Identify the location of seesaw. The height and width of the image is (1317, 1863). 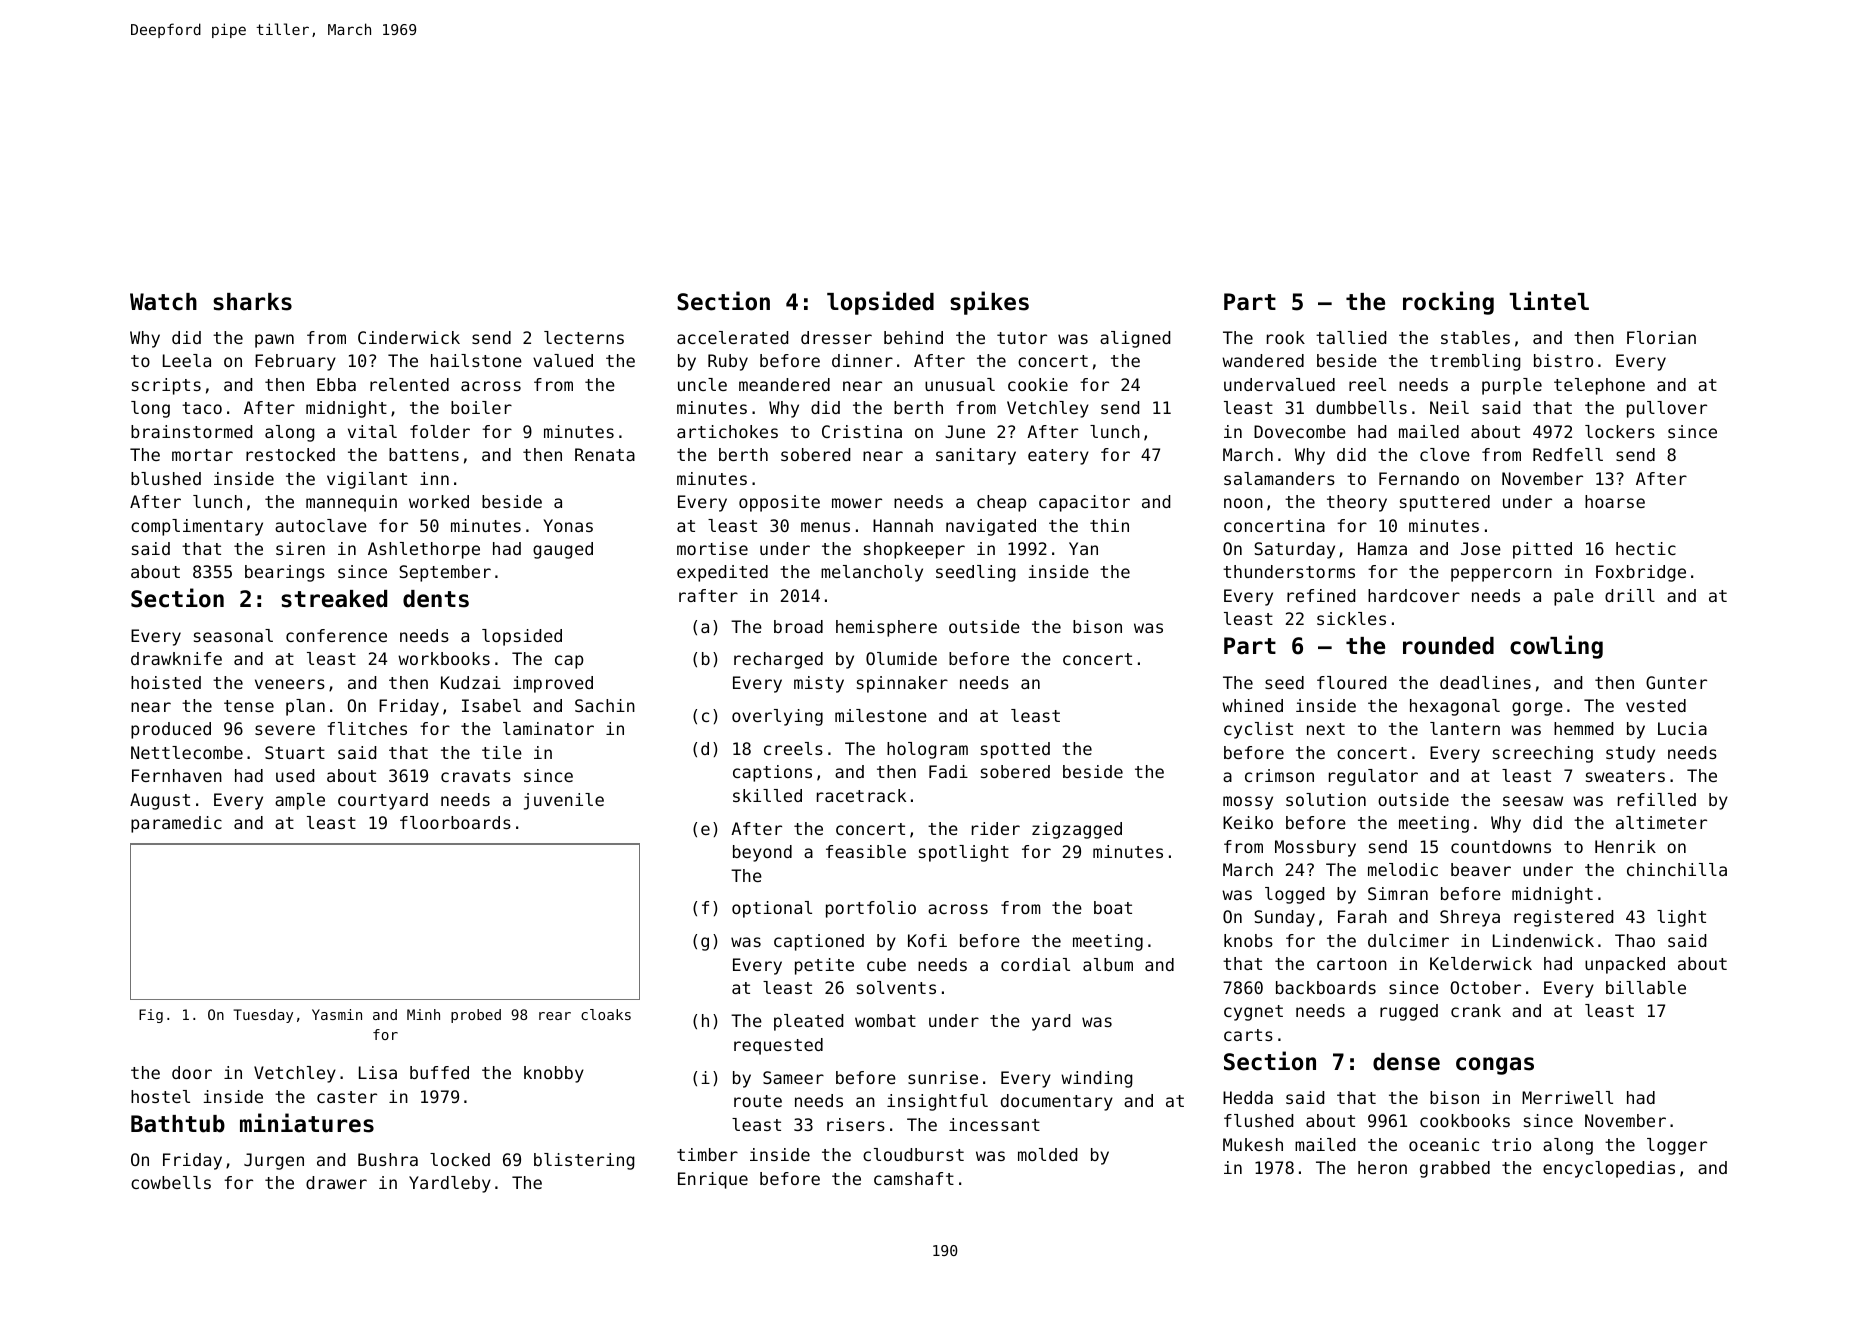
(1533, 801).
